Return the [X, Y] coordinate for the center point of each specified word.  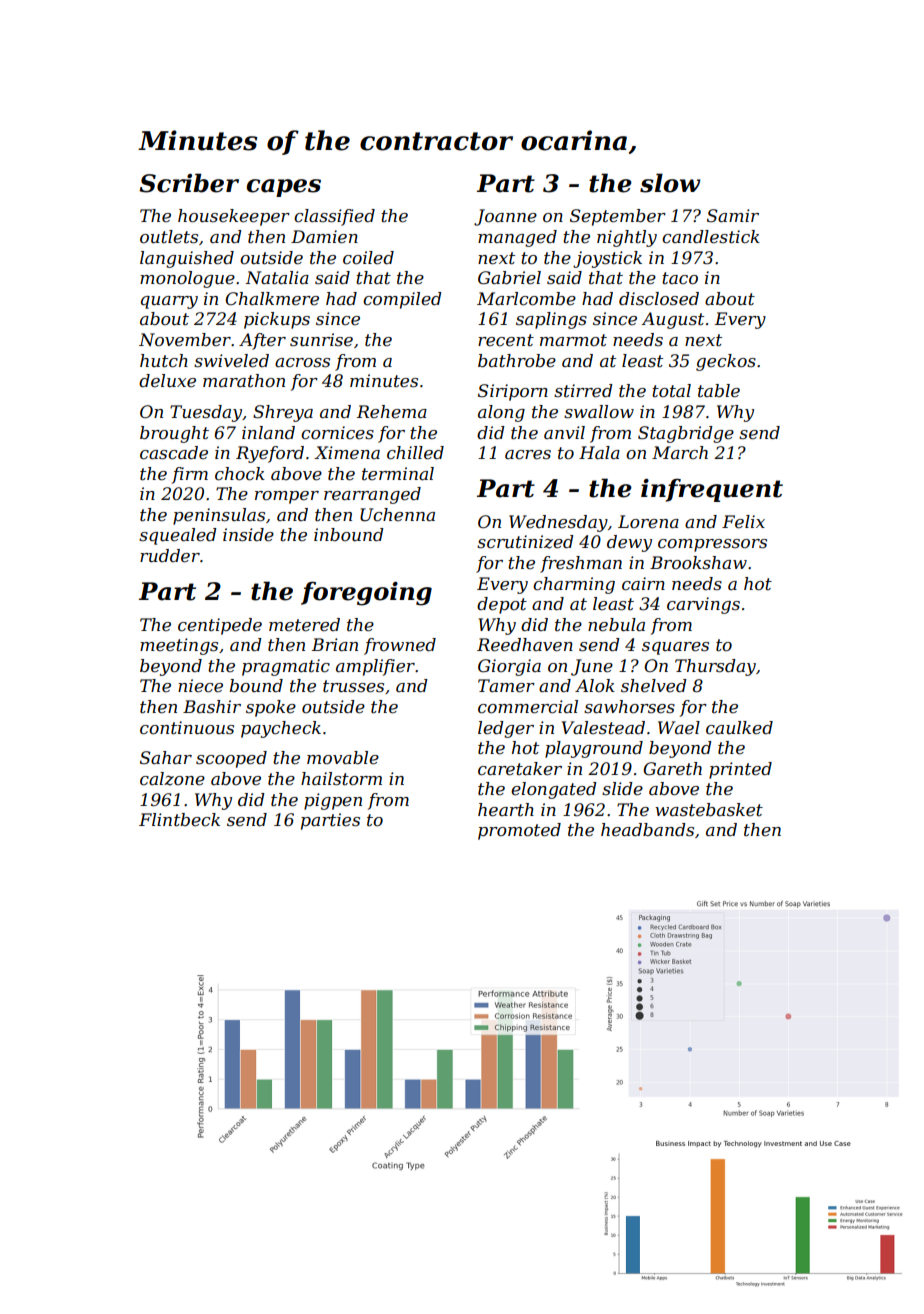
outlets [169, 237]
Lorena [648, 522]
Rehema [392, 412]
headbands [647, 830]
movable [343, 758]
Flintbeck [179, 820]
